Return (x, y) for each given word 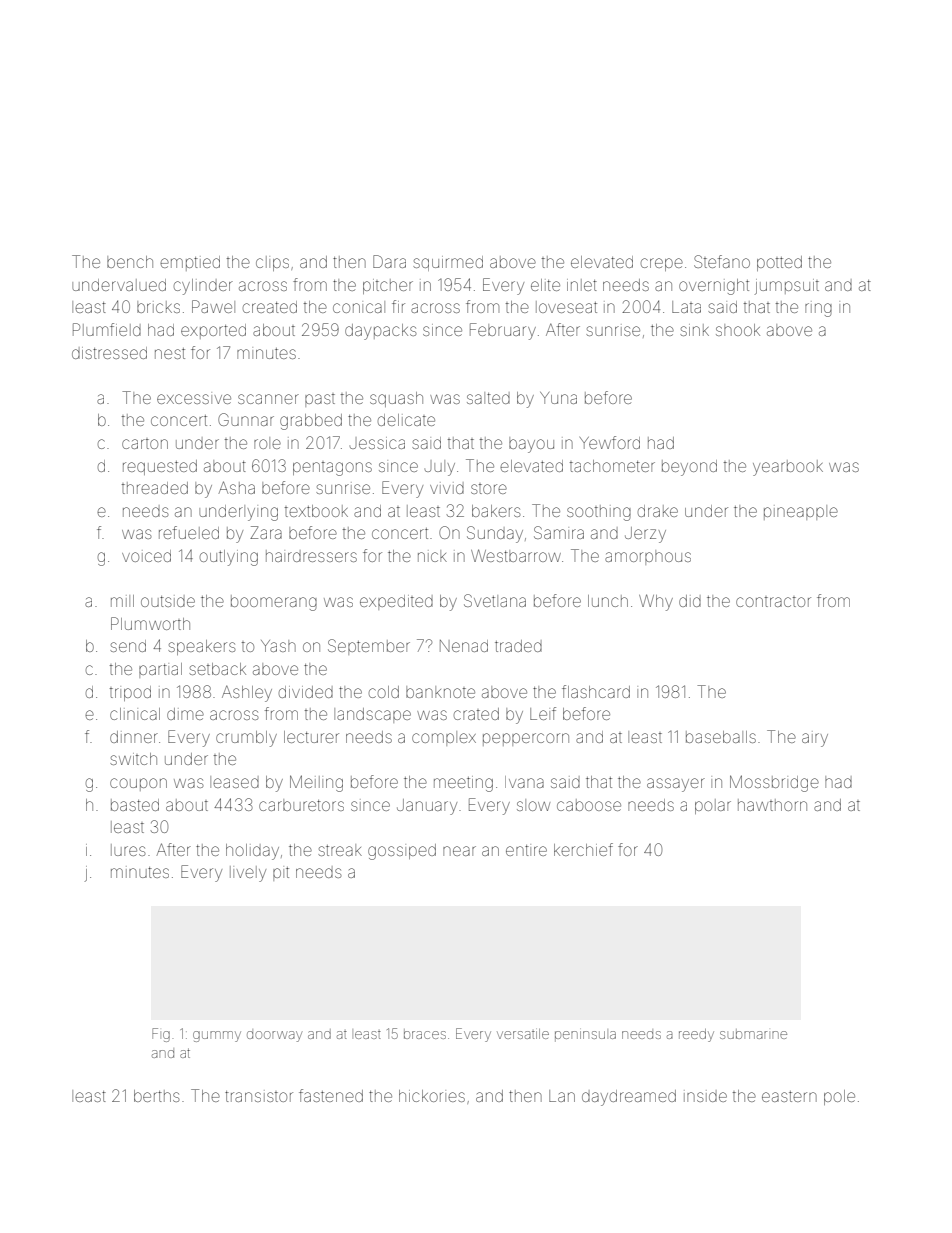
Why (656, 602)
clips (272, 263)
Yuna (558, 398)
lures (128, 850)
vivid (447, 489)
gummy (217, 1036)
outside (168, 601)
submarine (753, 1034)
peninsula (585, 1036)
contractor (773, 602)
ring (818, 310)
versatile (523, 1034)
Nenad (464, 646)
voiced (146, 556)
